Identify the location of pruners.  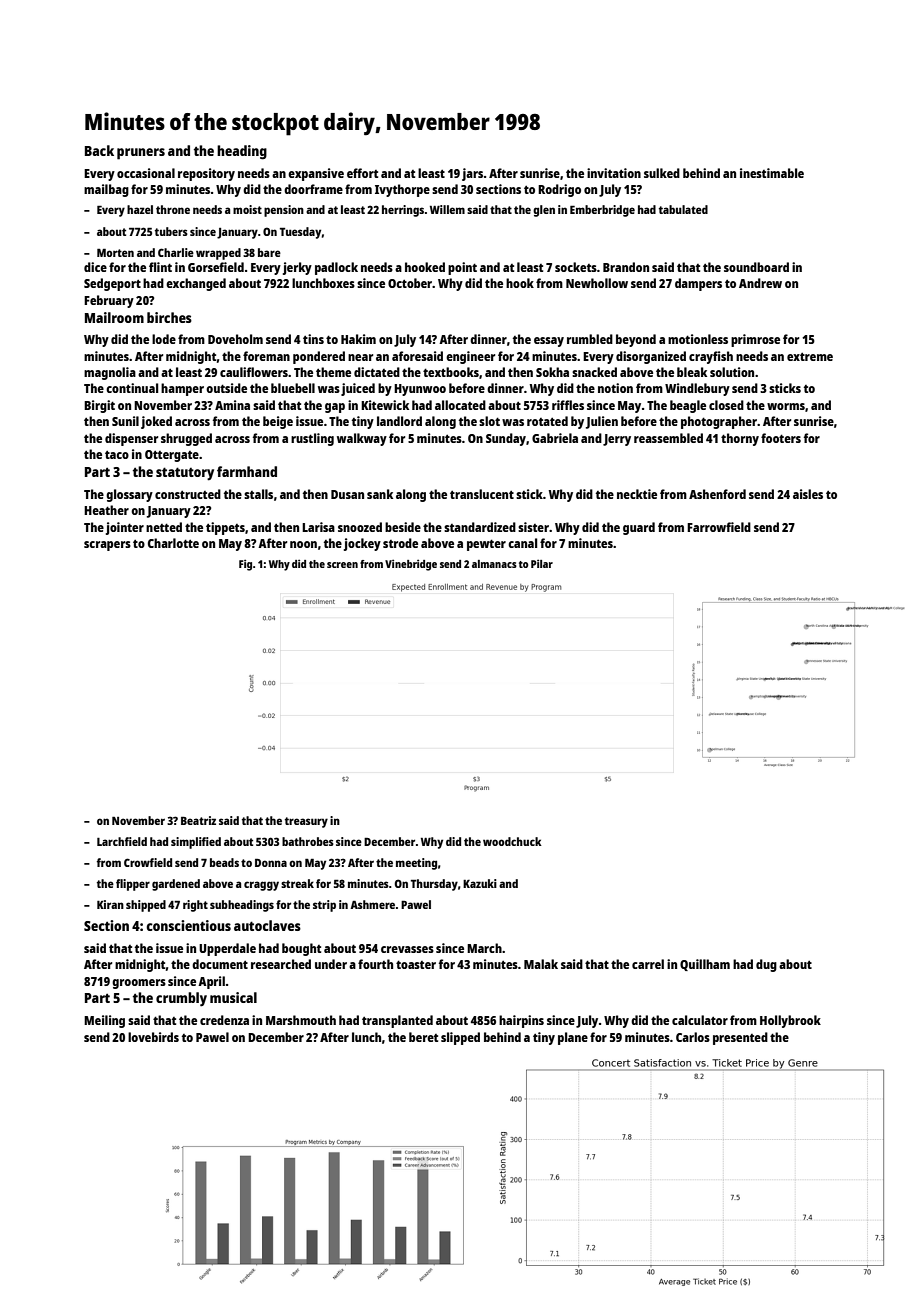
(141, 154).
